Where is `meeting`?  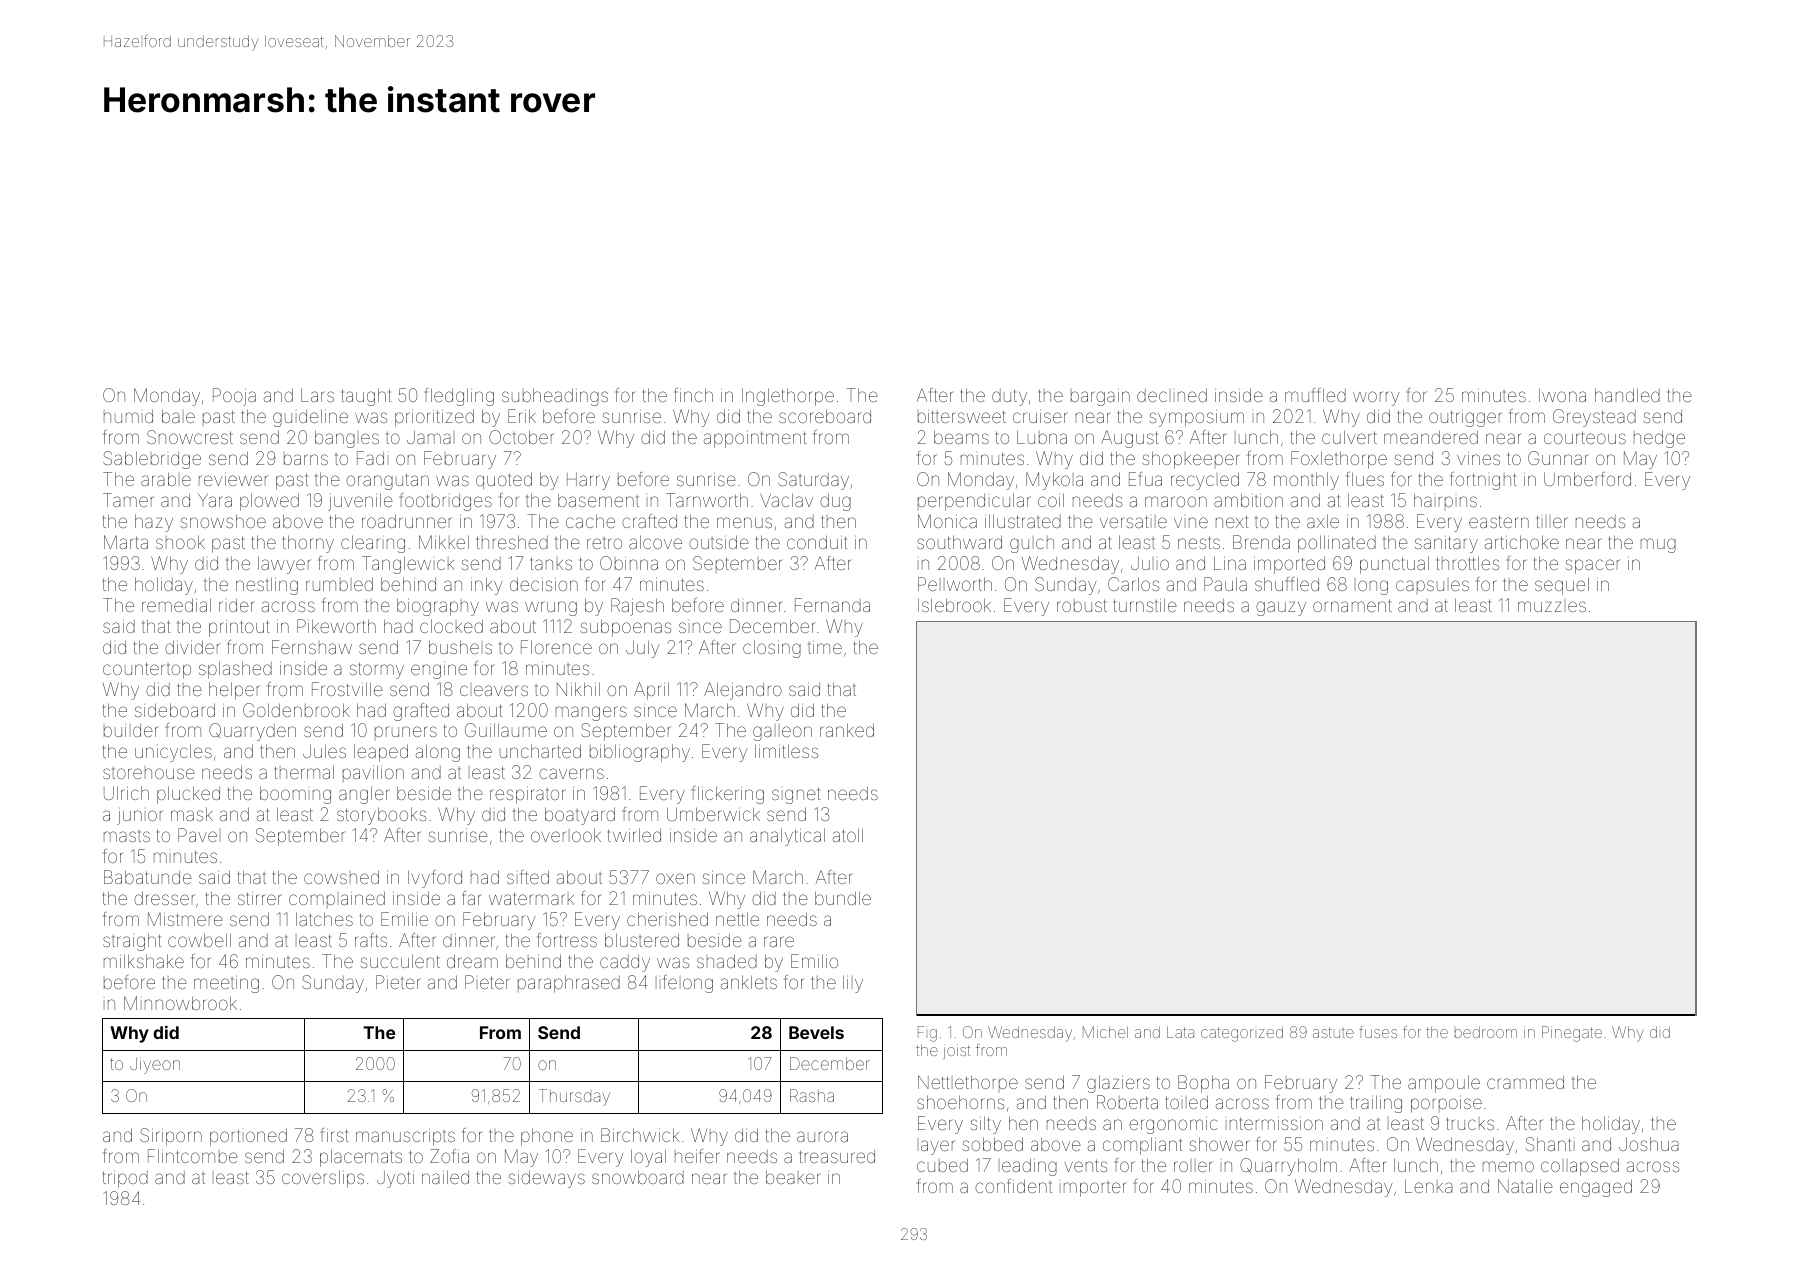
meeting is located at coordinates (226, 984).
